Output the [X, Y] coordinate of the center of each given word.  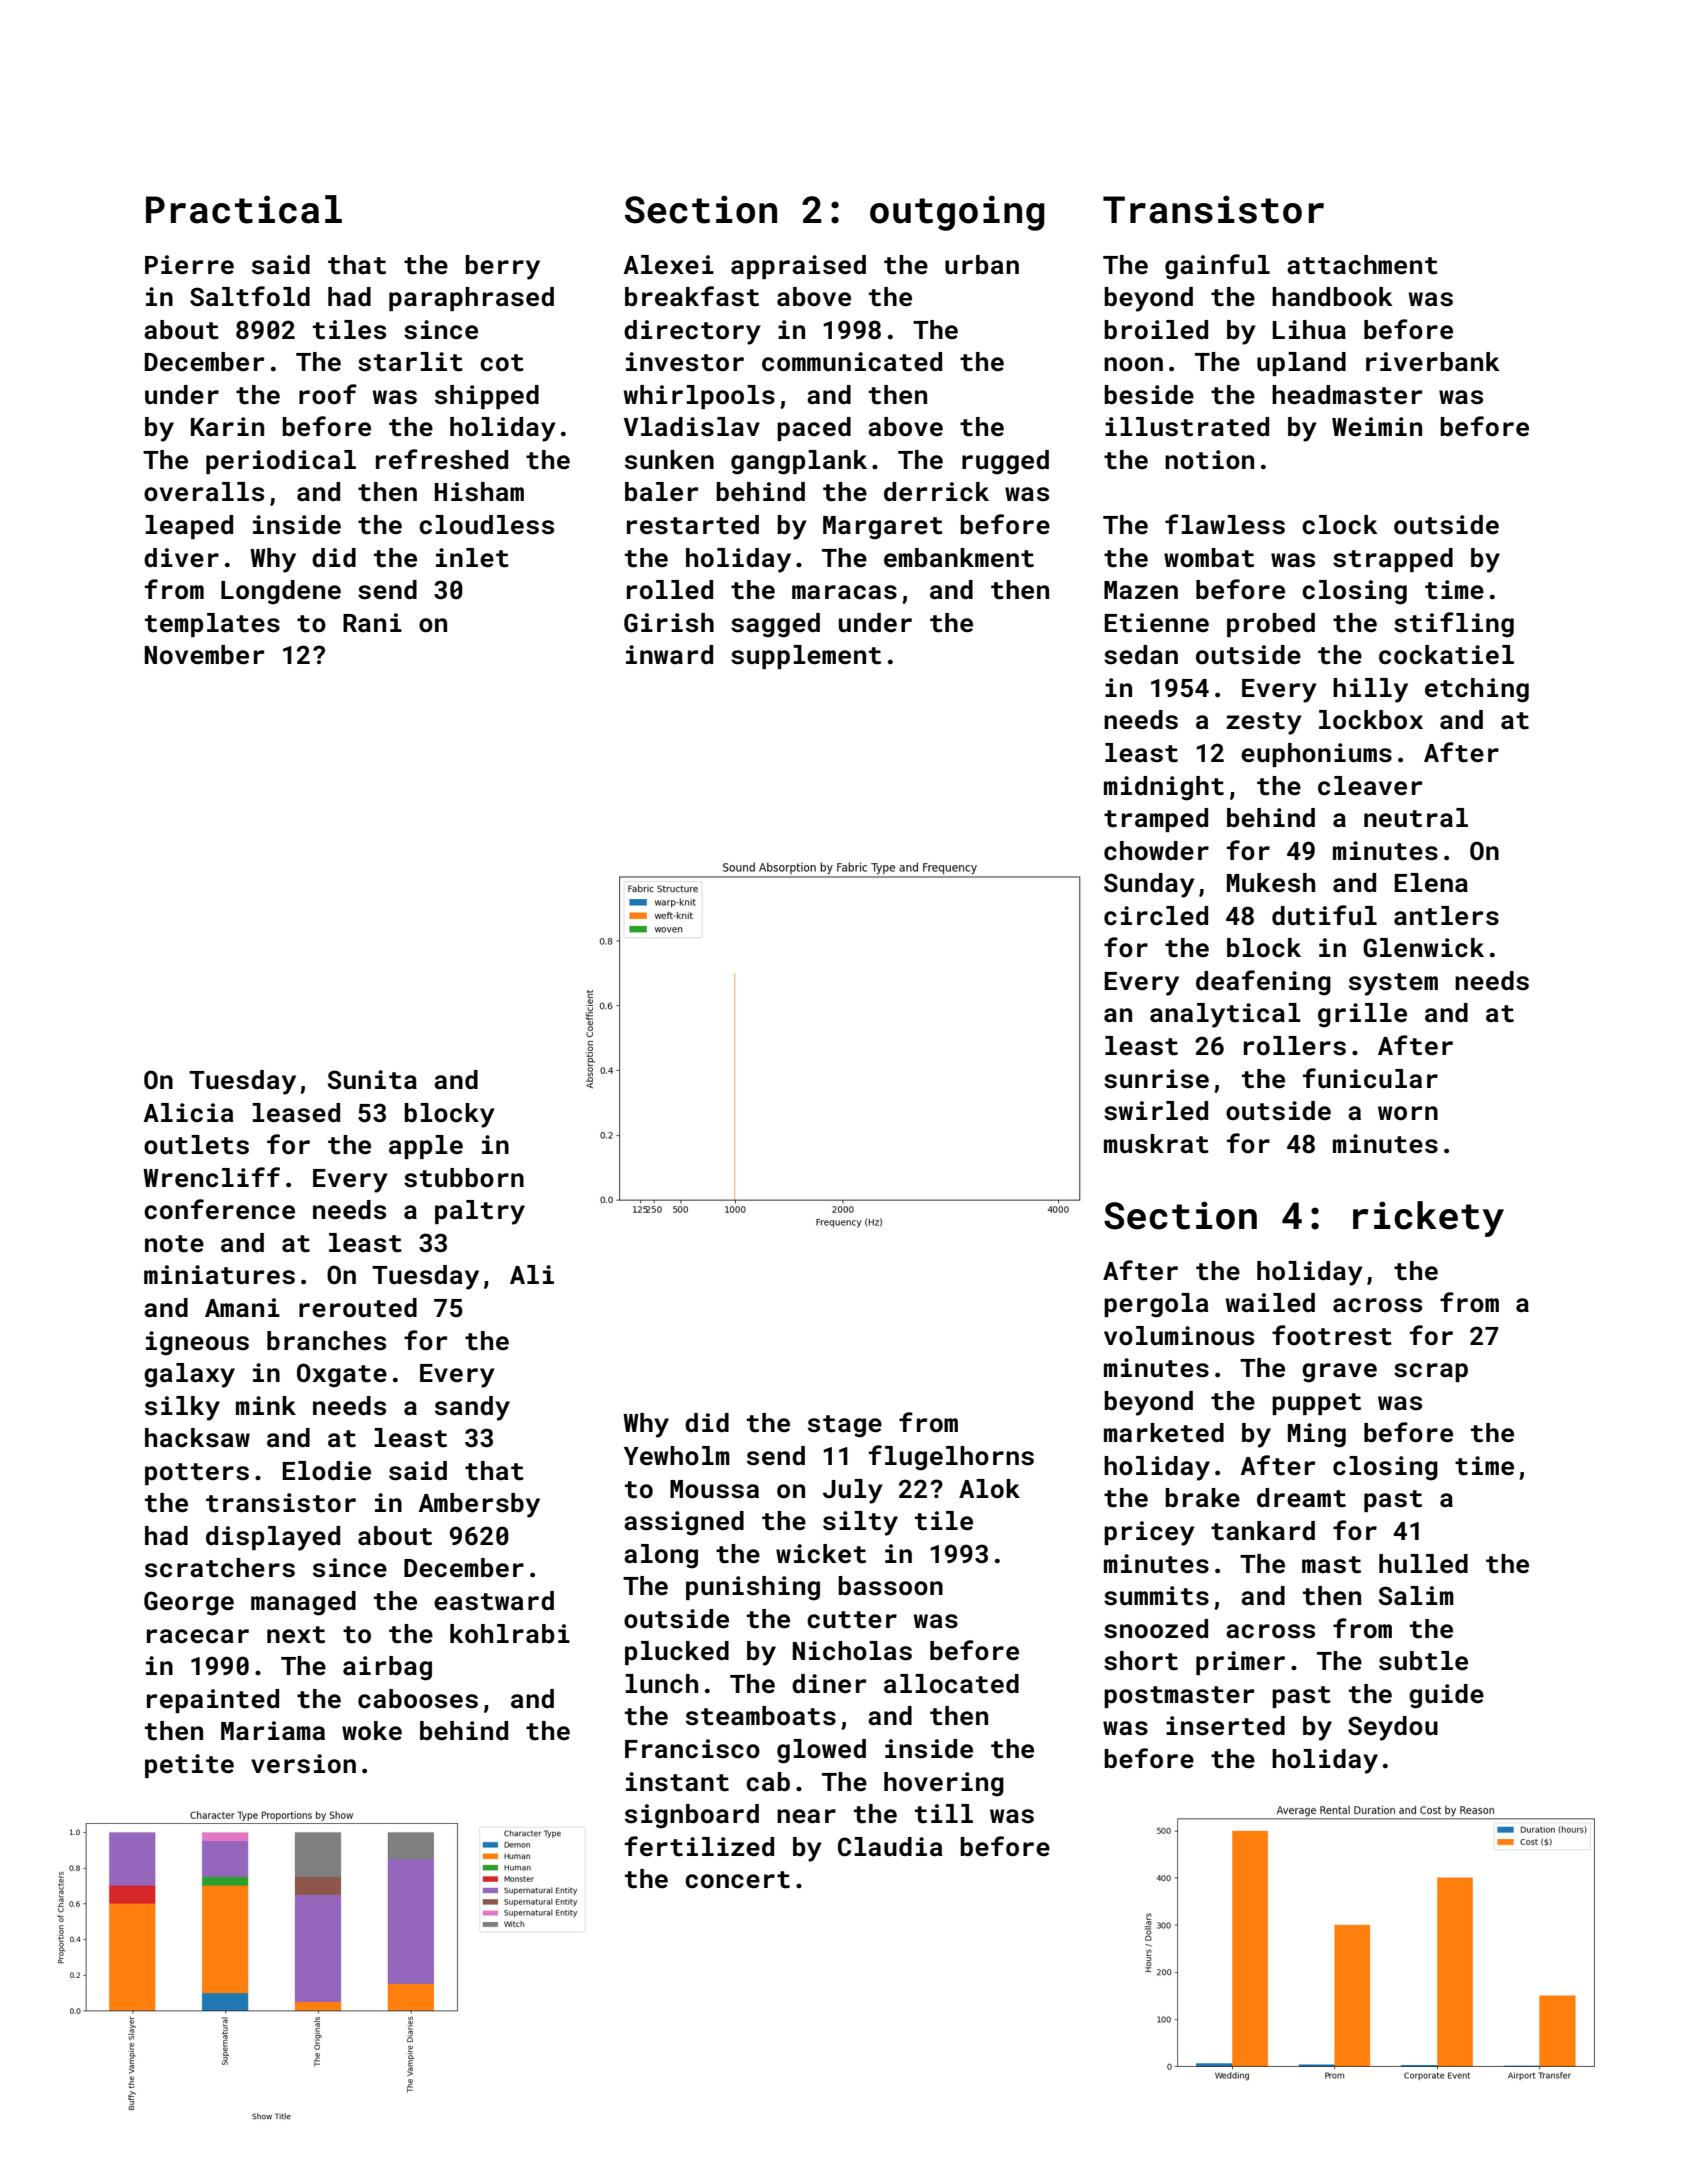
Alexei [668, 265]
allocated [951, 1684]
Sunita [372, 1080]
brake [1202, 1498]
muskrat [1156, 1144]
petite [189, 1766]
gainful [1217, 267]
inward [669, 654]
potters [197, 1474]
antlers [1446, 916]
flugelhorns [951, 1458]
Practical [244, 209]
